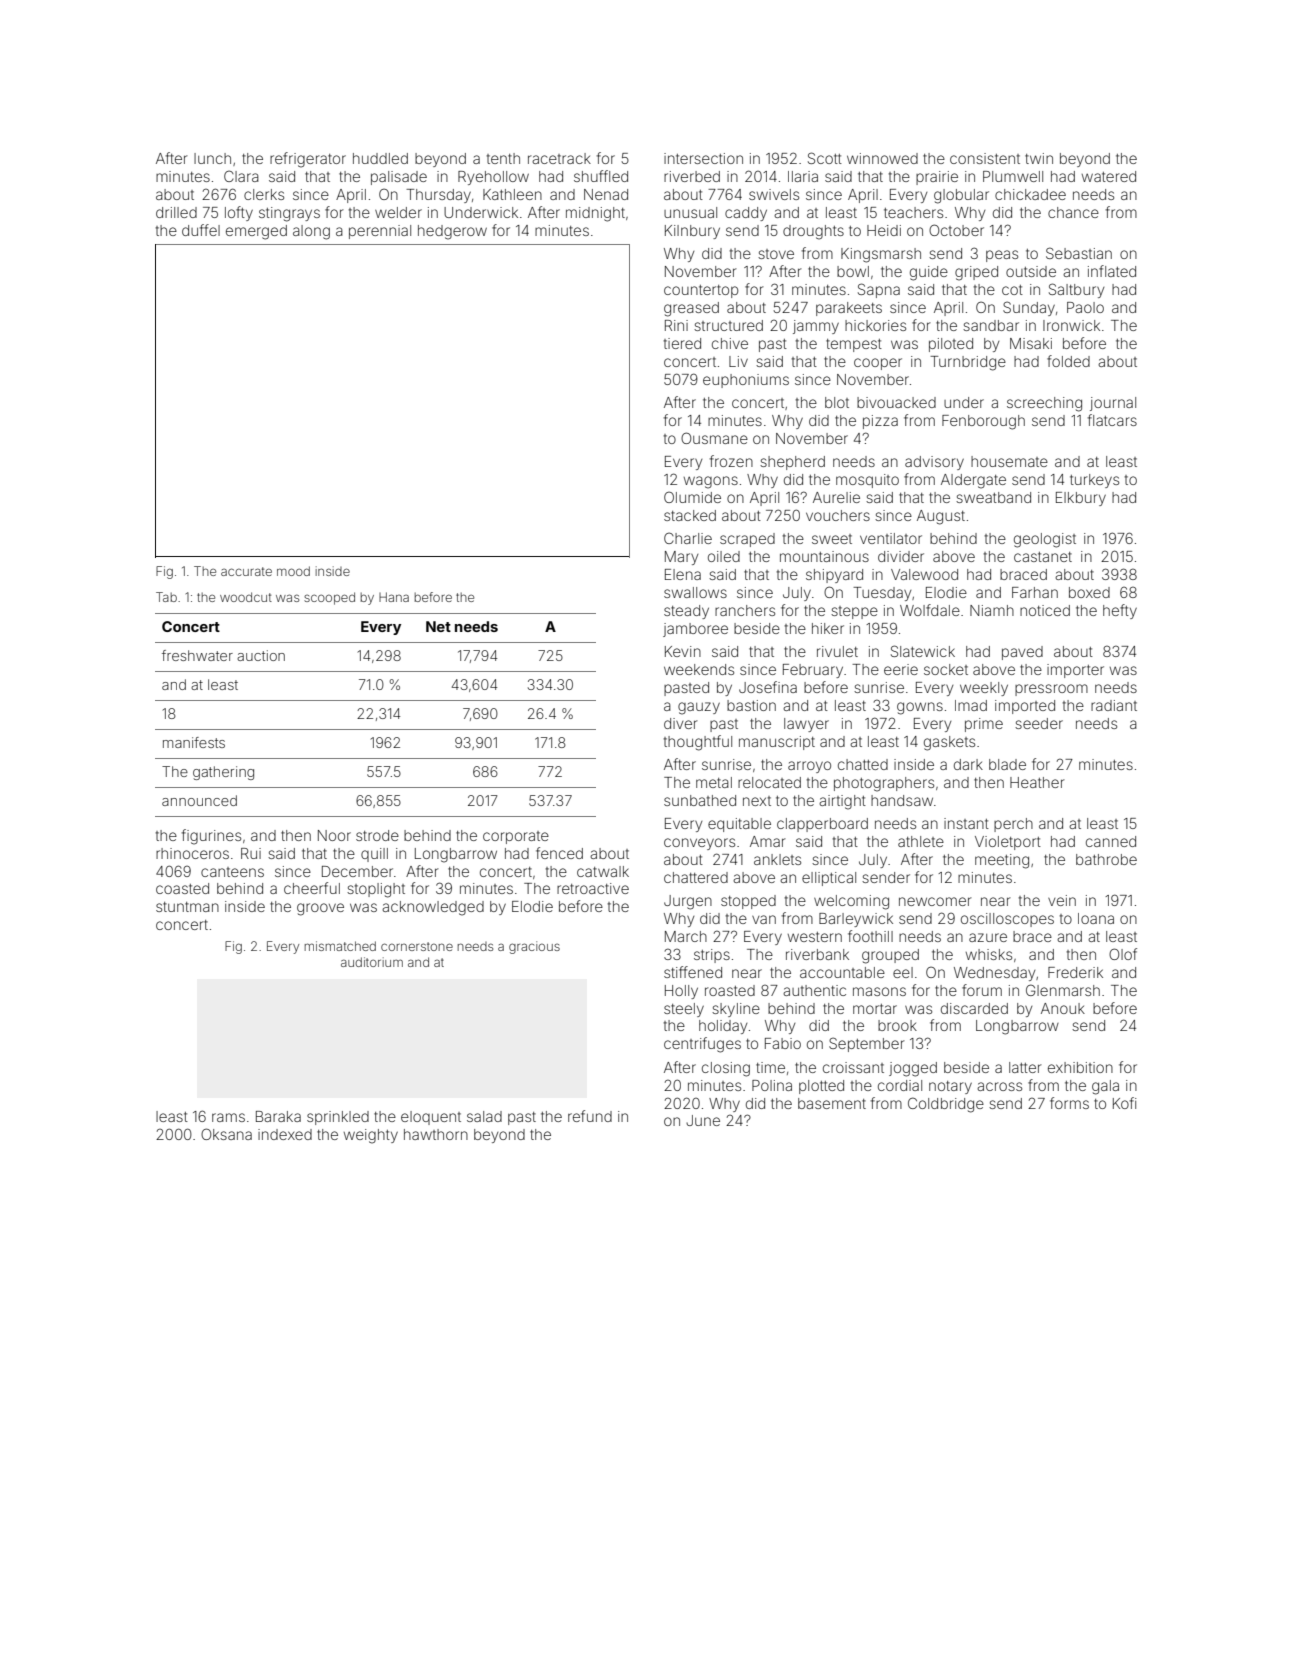 The height and width of the screenshot is (1673, 1293). I want to click on chance, so click(1073, 212).
